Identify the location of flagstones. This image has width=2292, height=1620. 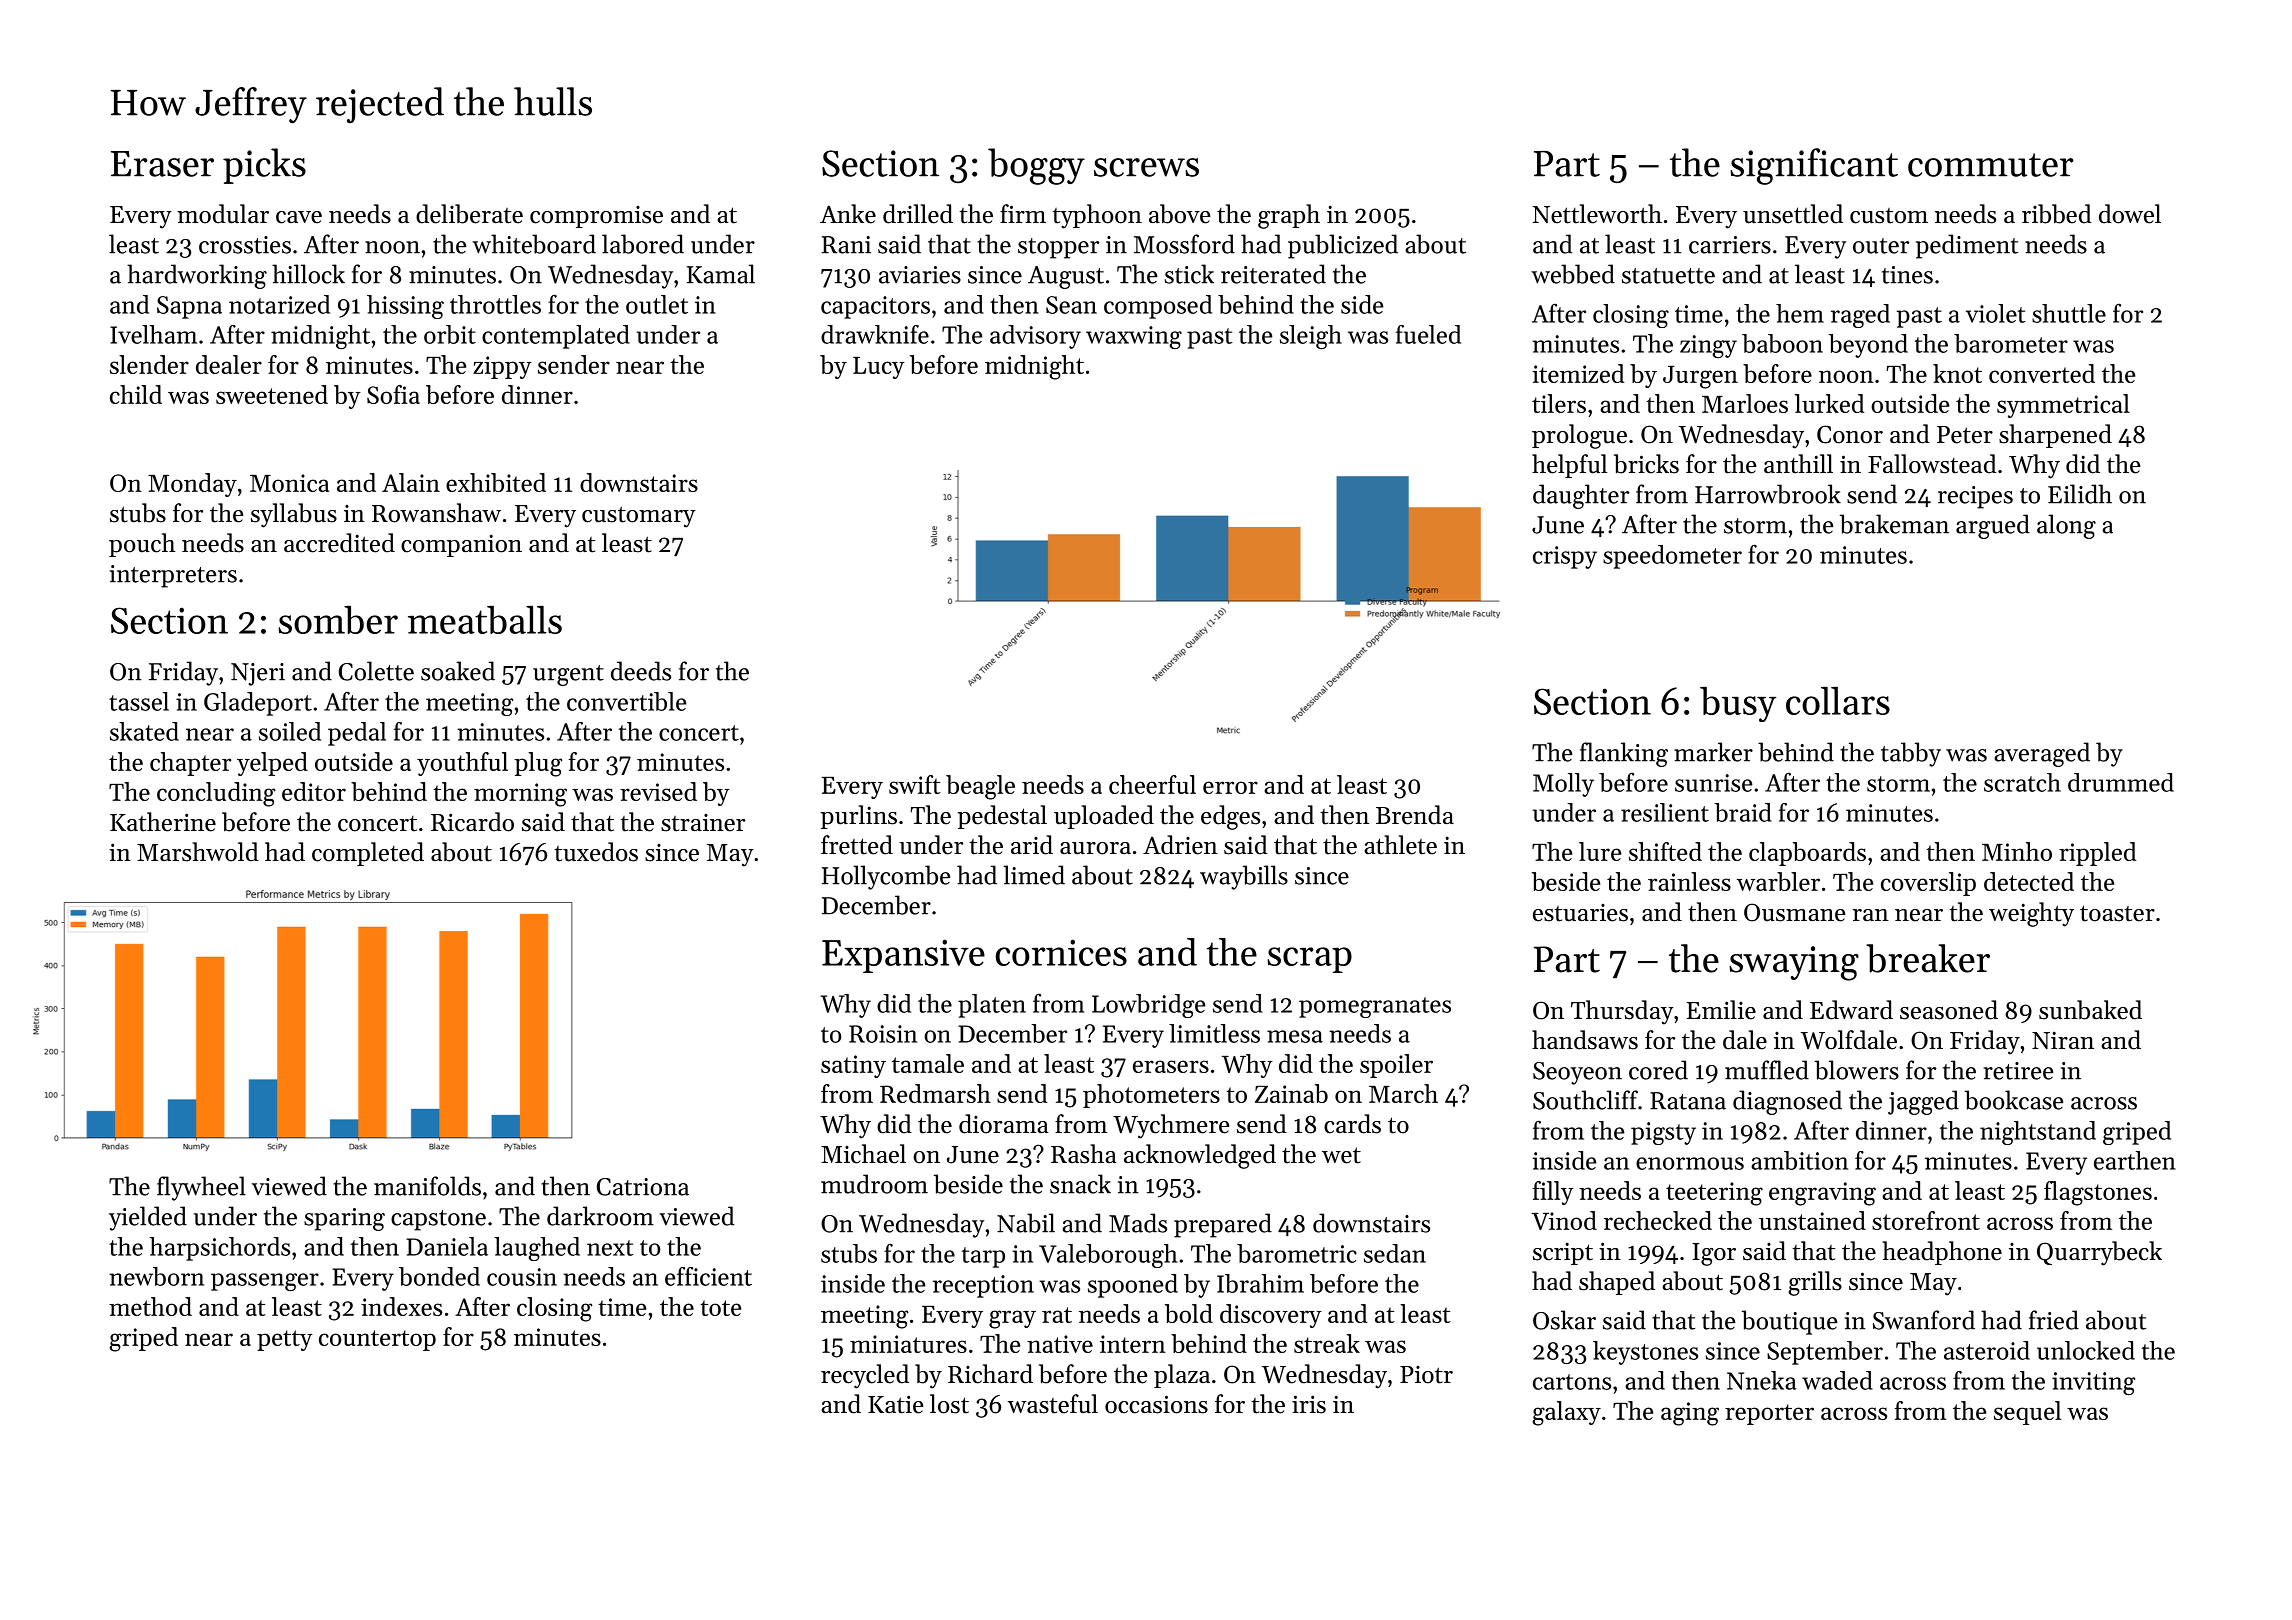
(2098, 1193).
